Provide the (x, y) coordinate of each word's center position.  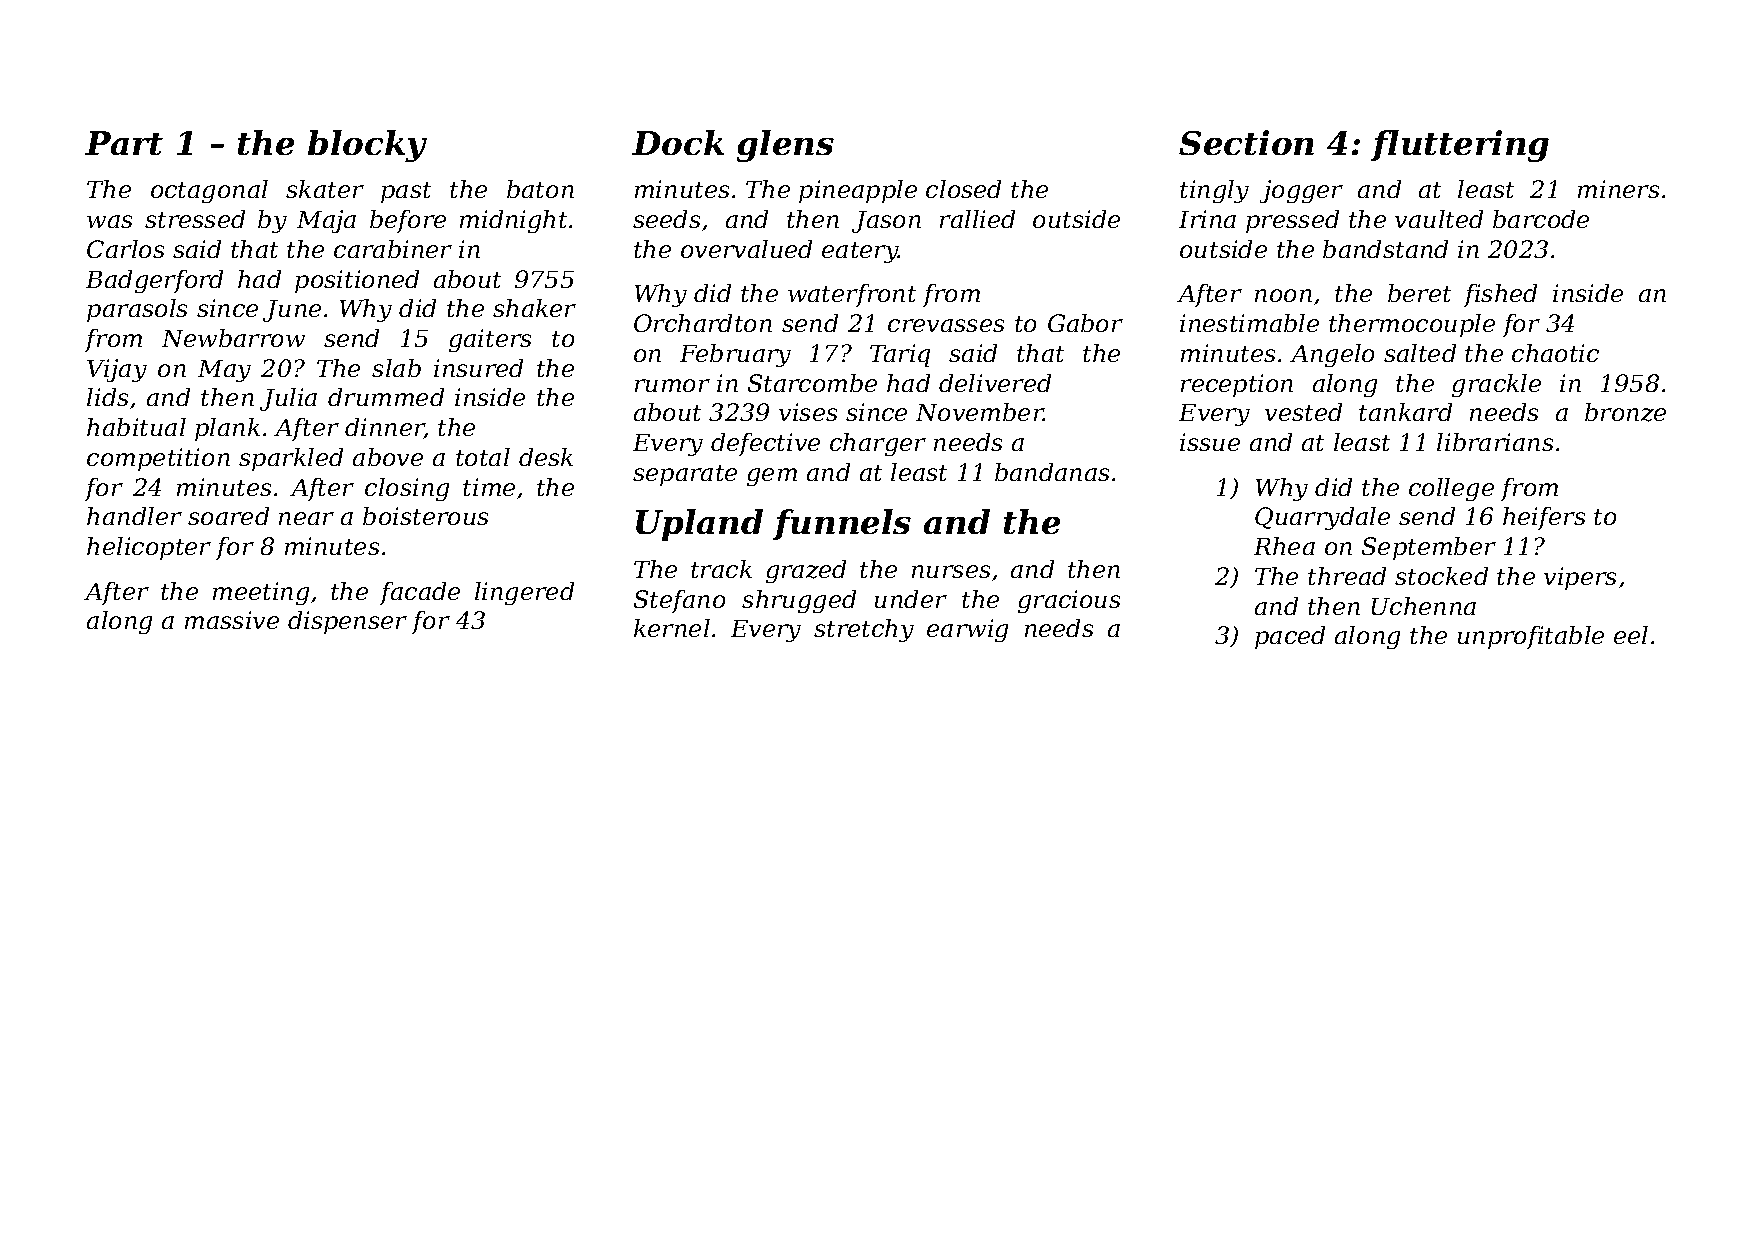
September (1429, 548)
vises (808, 412)
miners (1618, 189)
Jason (886, 222)
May (224, 371)
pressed (1292, 221)
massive (232, 620)
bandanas (1052, 472)
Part (124, 143)
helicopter (149, 548)
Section (1246, 142)
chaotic (1555, 353)
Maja (326, 221)
